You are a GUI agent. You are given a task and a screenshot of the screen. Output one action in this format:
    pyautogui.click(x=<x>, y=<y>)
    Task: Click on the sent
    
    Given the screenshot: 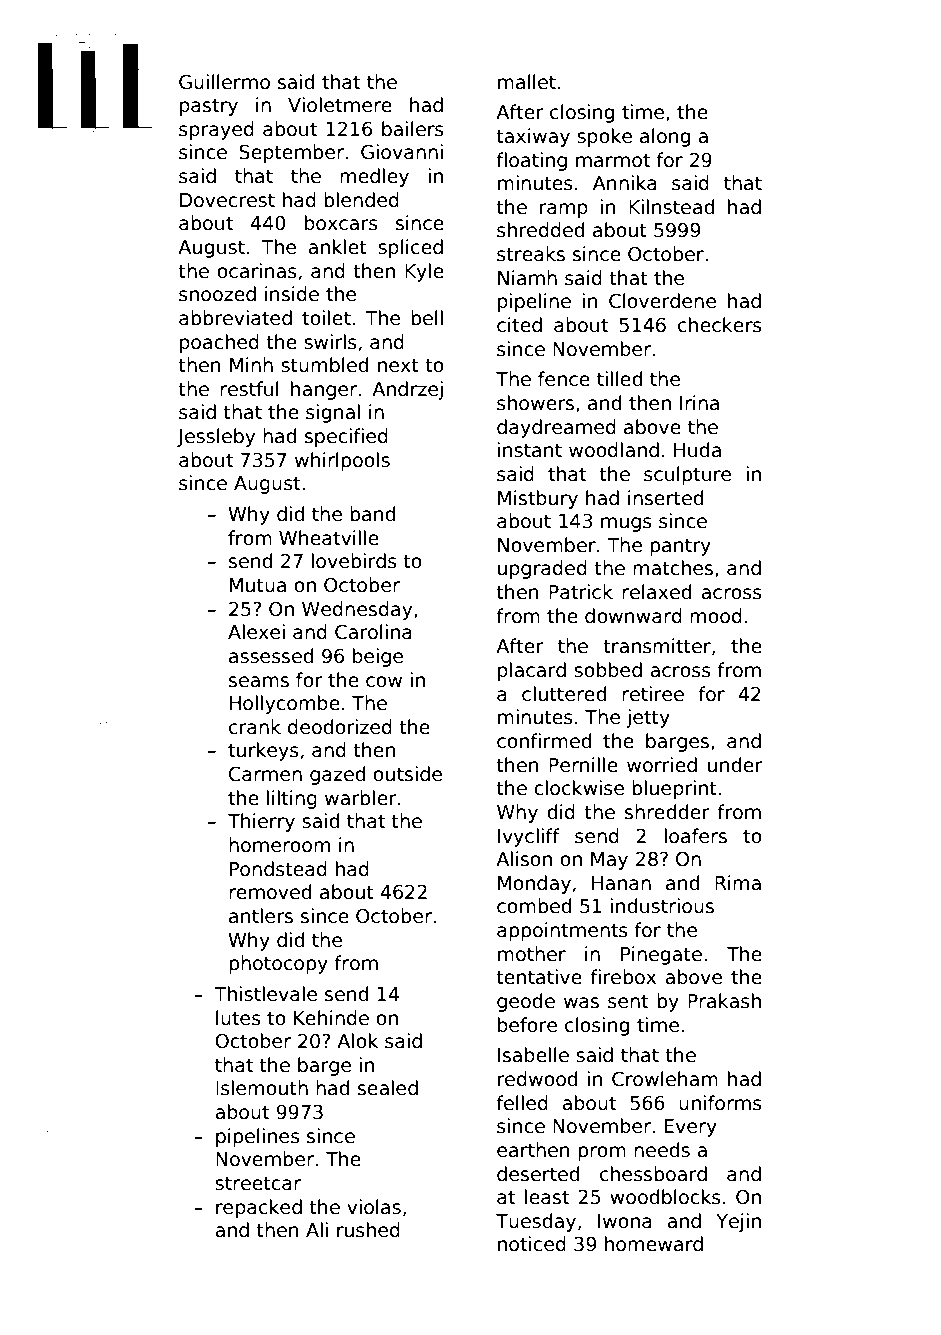 What is the action you would take?
    pyautogui.click(x=628, y=1001)
